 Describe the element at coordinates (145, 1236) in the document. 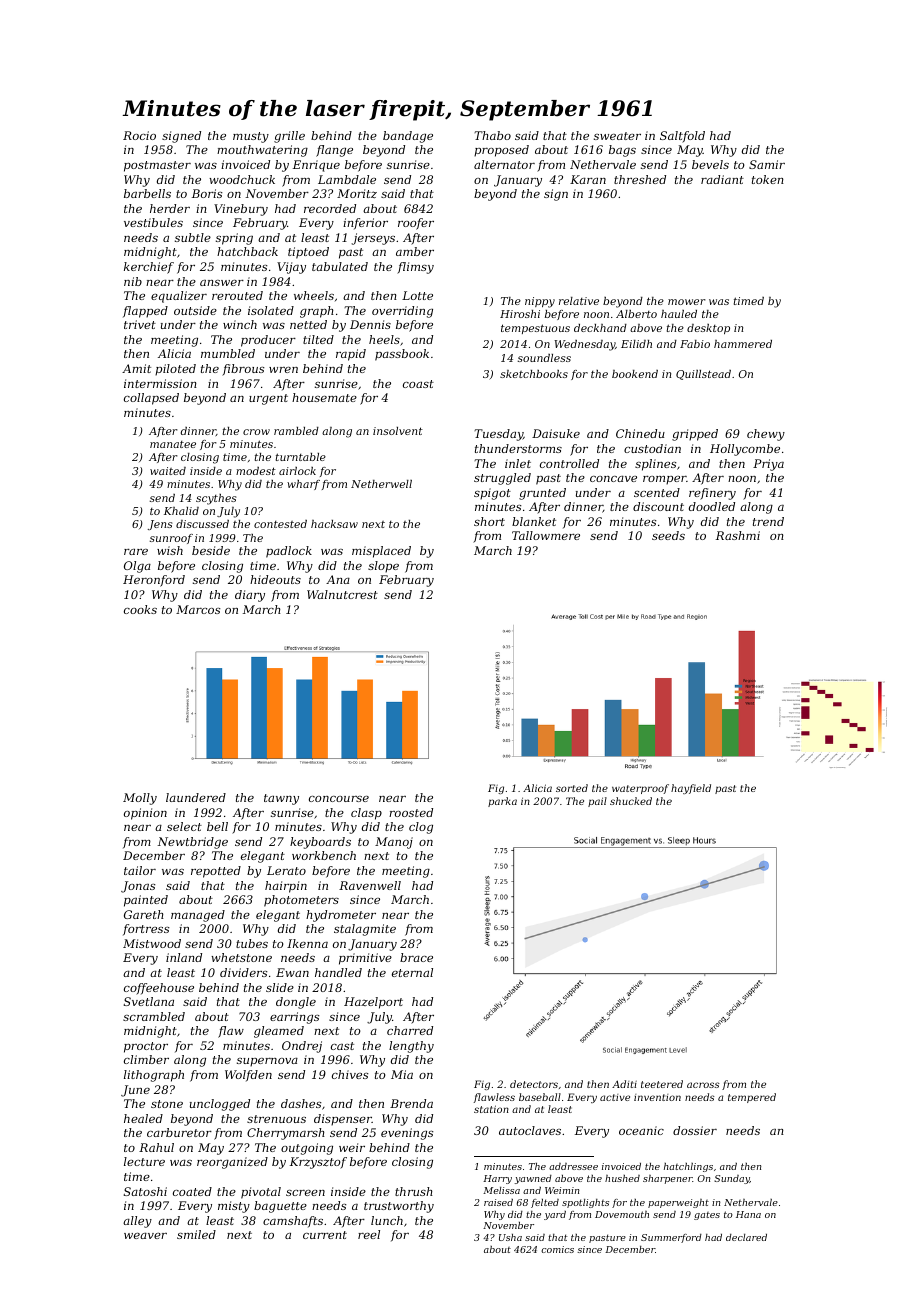

I see `weaver` at that location.
